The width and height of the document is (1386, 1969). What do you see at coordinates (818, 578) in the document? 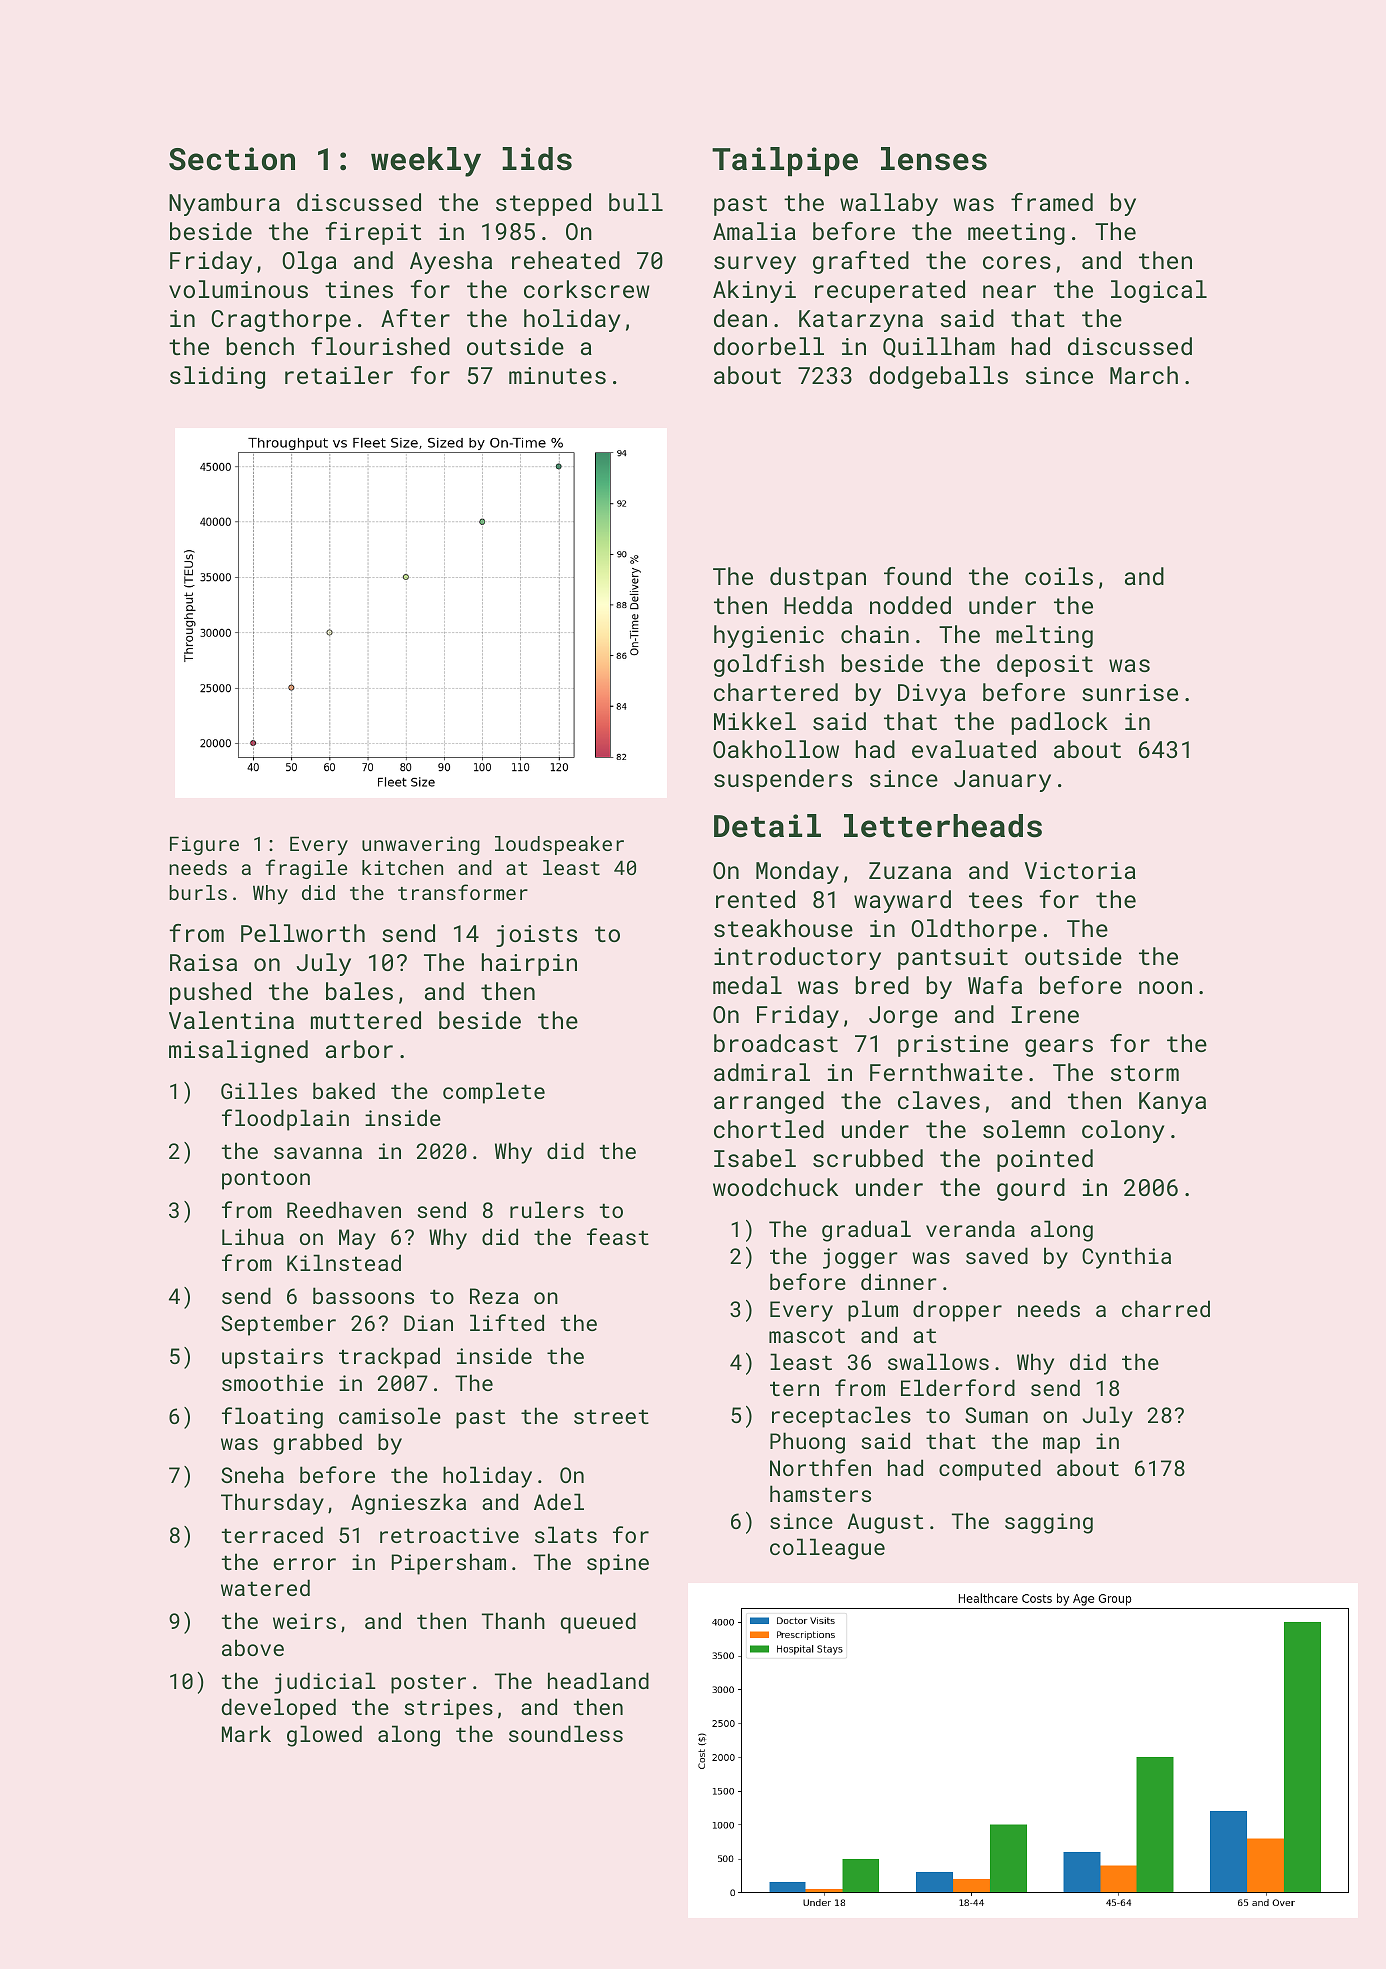
I see `dustpan` at bounding box center [818, 578].
